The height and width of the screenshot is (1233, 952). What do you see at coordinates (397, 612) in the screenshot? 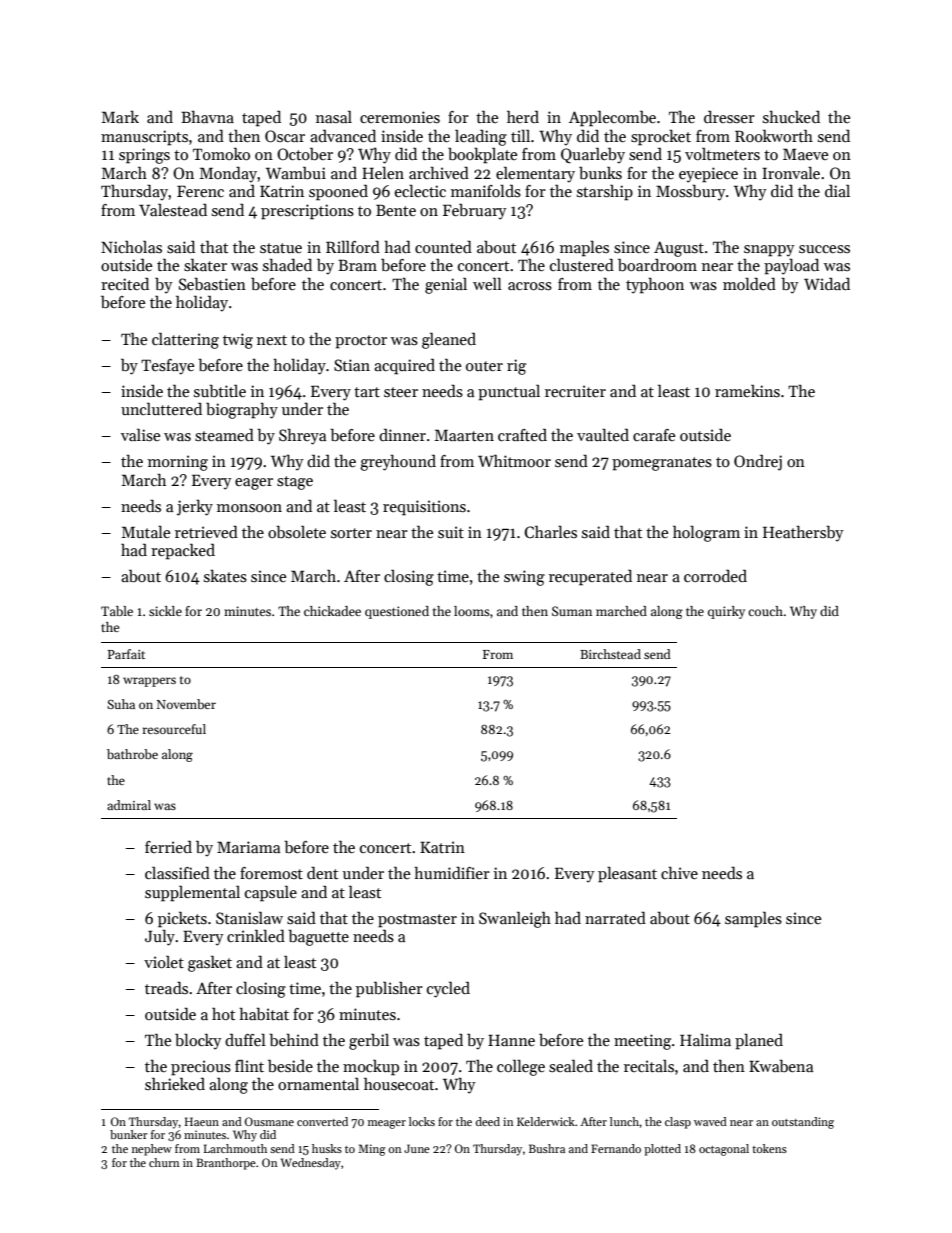
I see `questioned` at bounding box center [397, 612].
